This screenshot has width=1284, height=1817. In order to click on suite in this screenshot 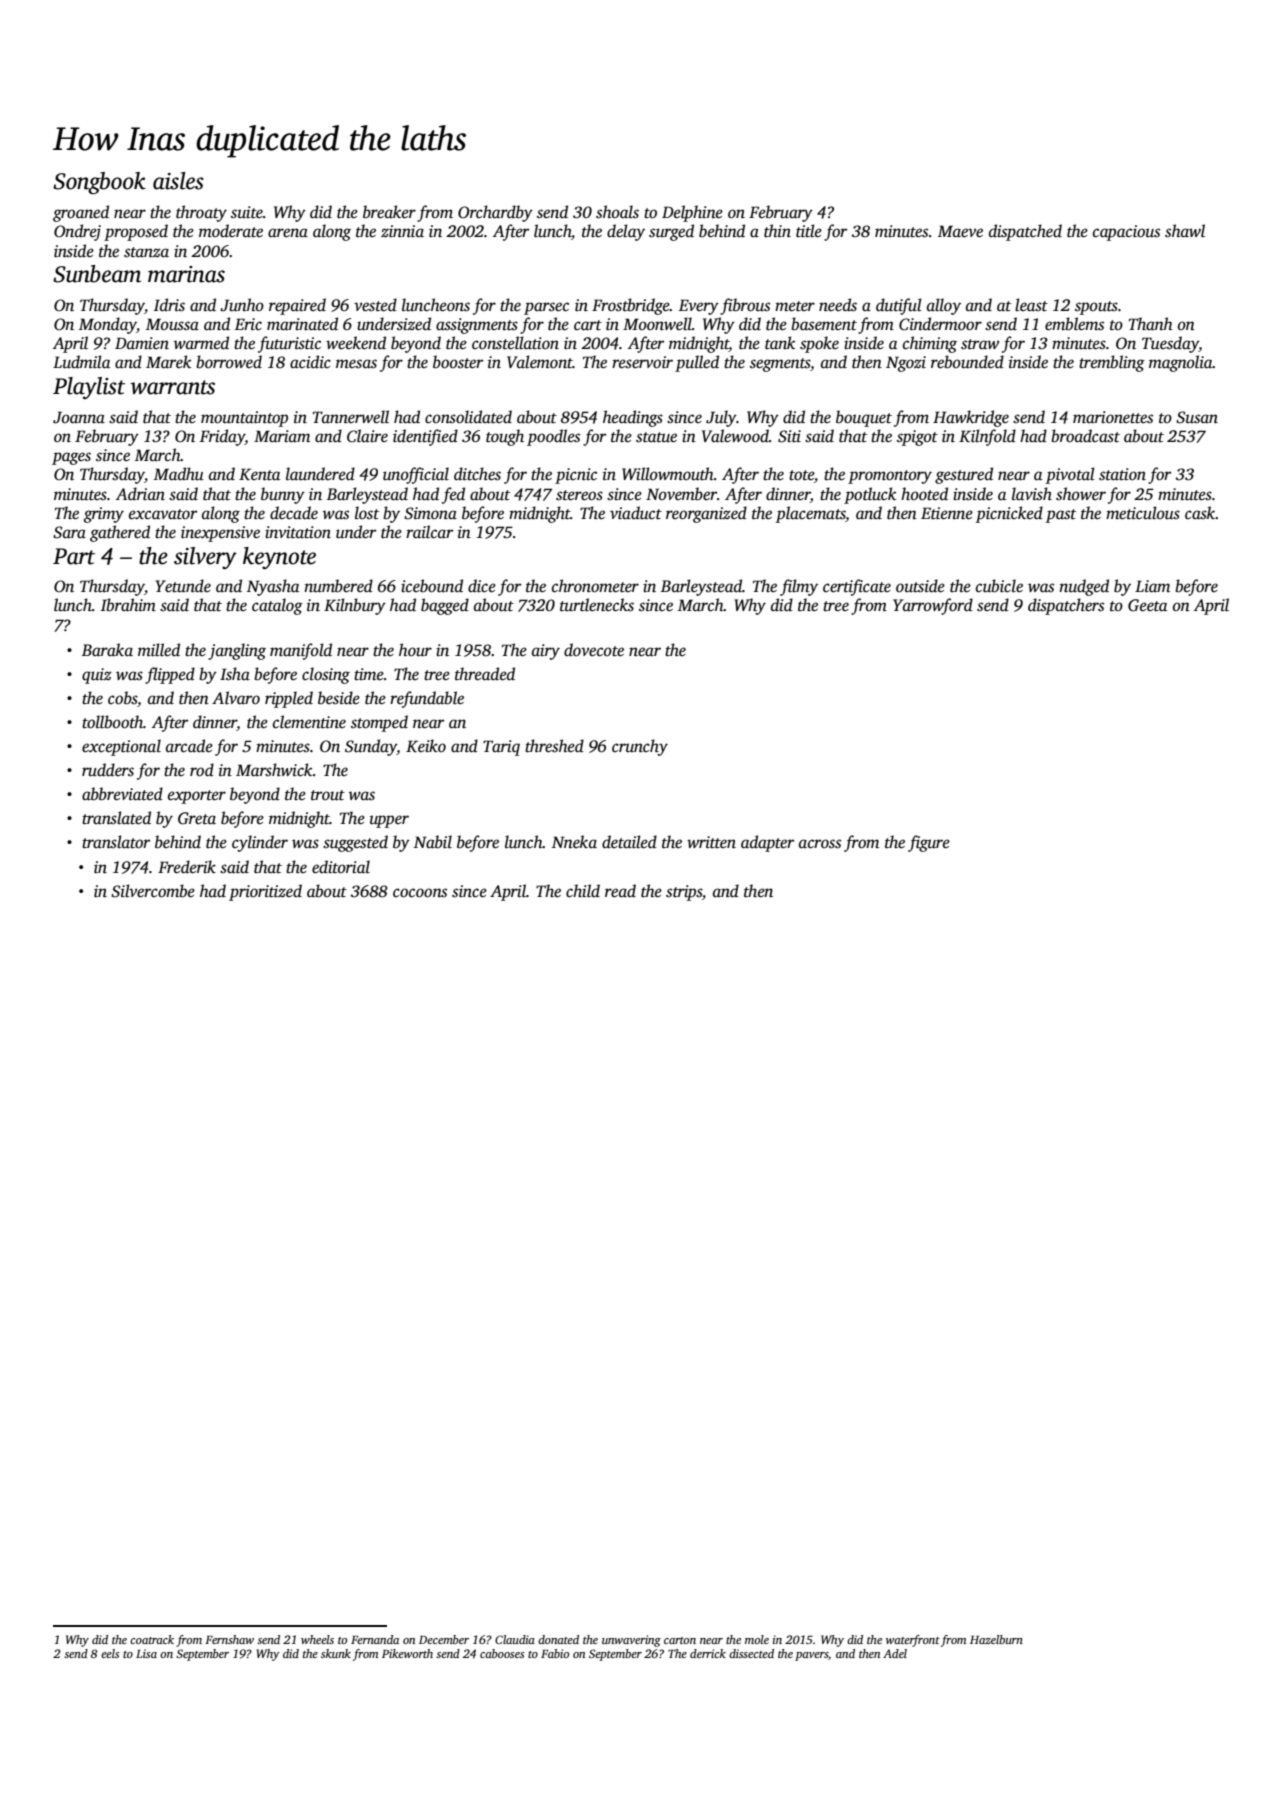, I will do `click(247, 212)`.
